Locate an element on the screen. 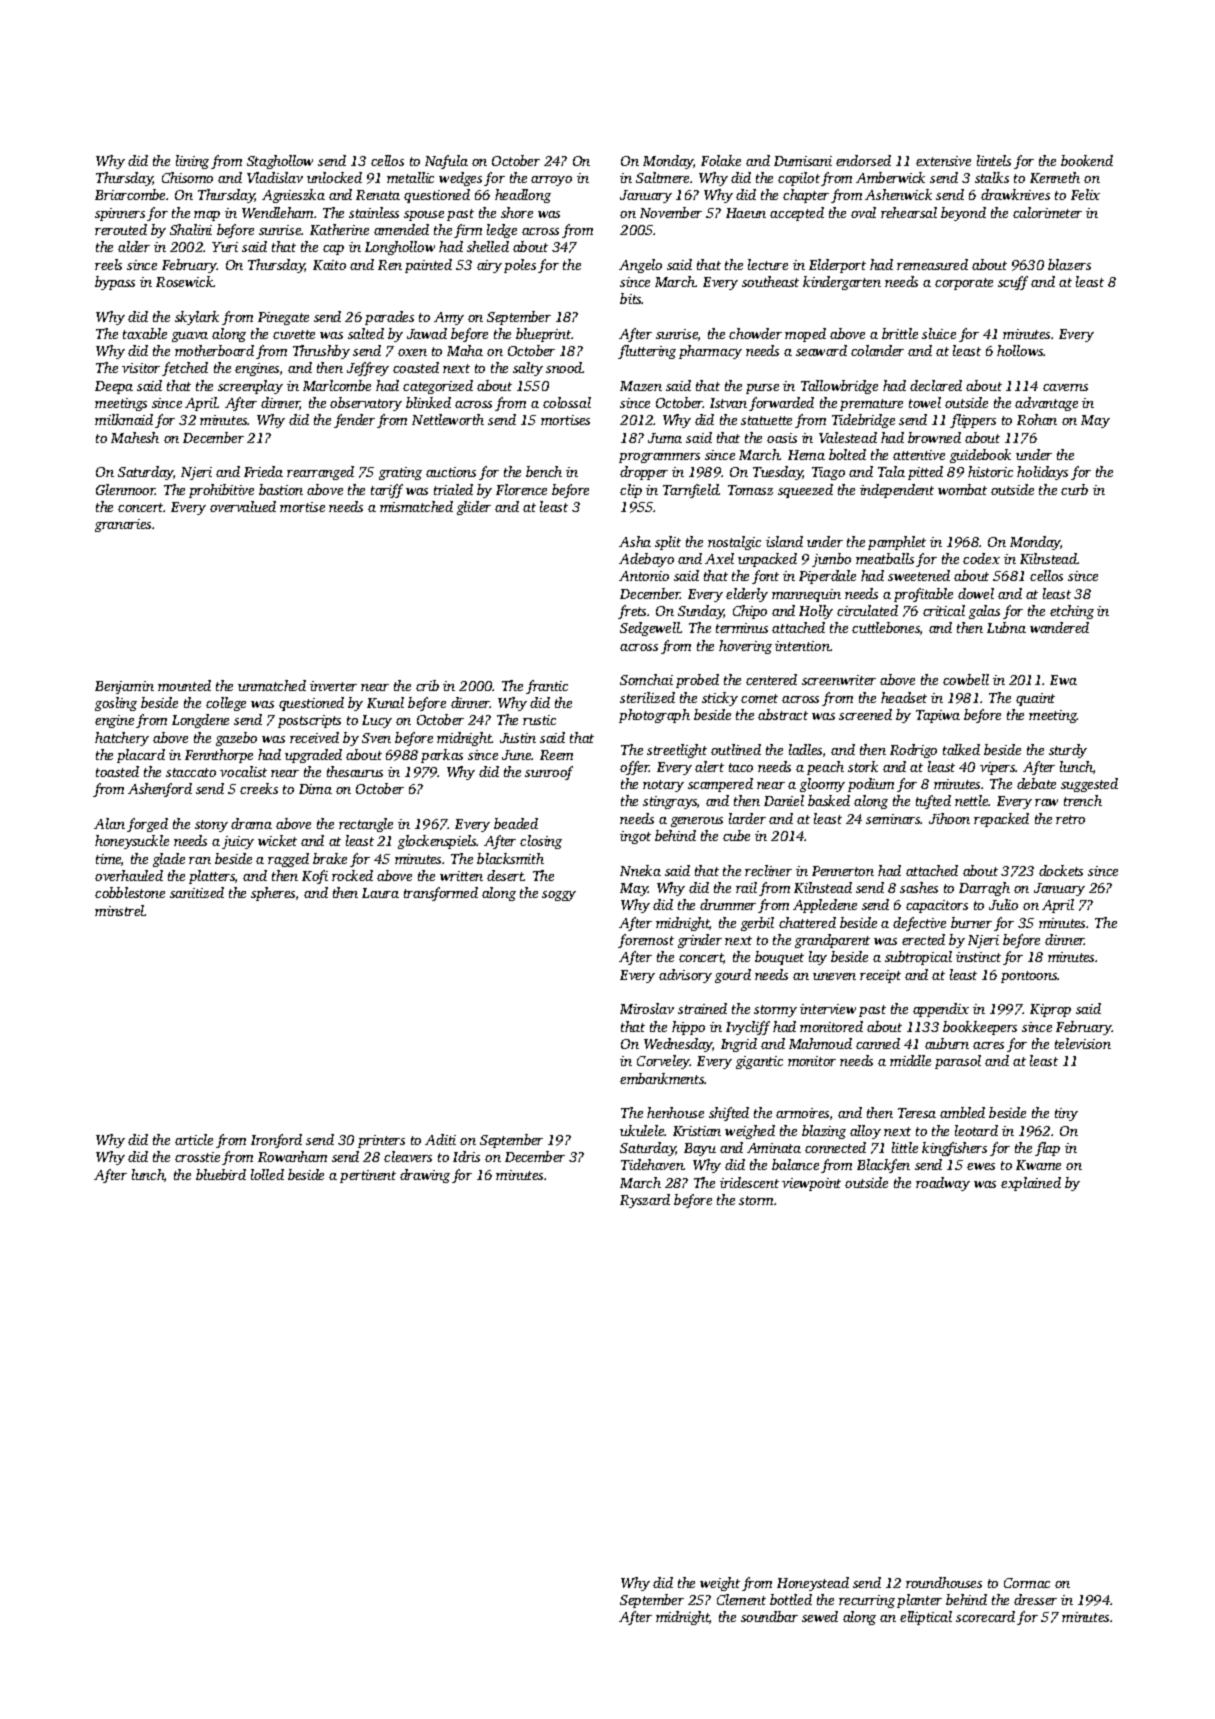 This screenshot has height=1719, width=1215. Folake is located at coordinates (721, 160).
